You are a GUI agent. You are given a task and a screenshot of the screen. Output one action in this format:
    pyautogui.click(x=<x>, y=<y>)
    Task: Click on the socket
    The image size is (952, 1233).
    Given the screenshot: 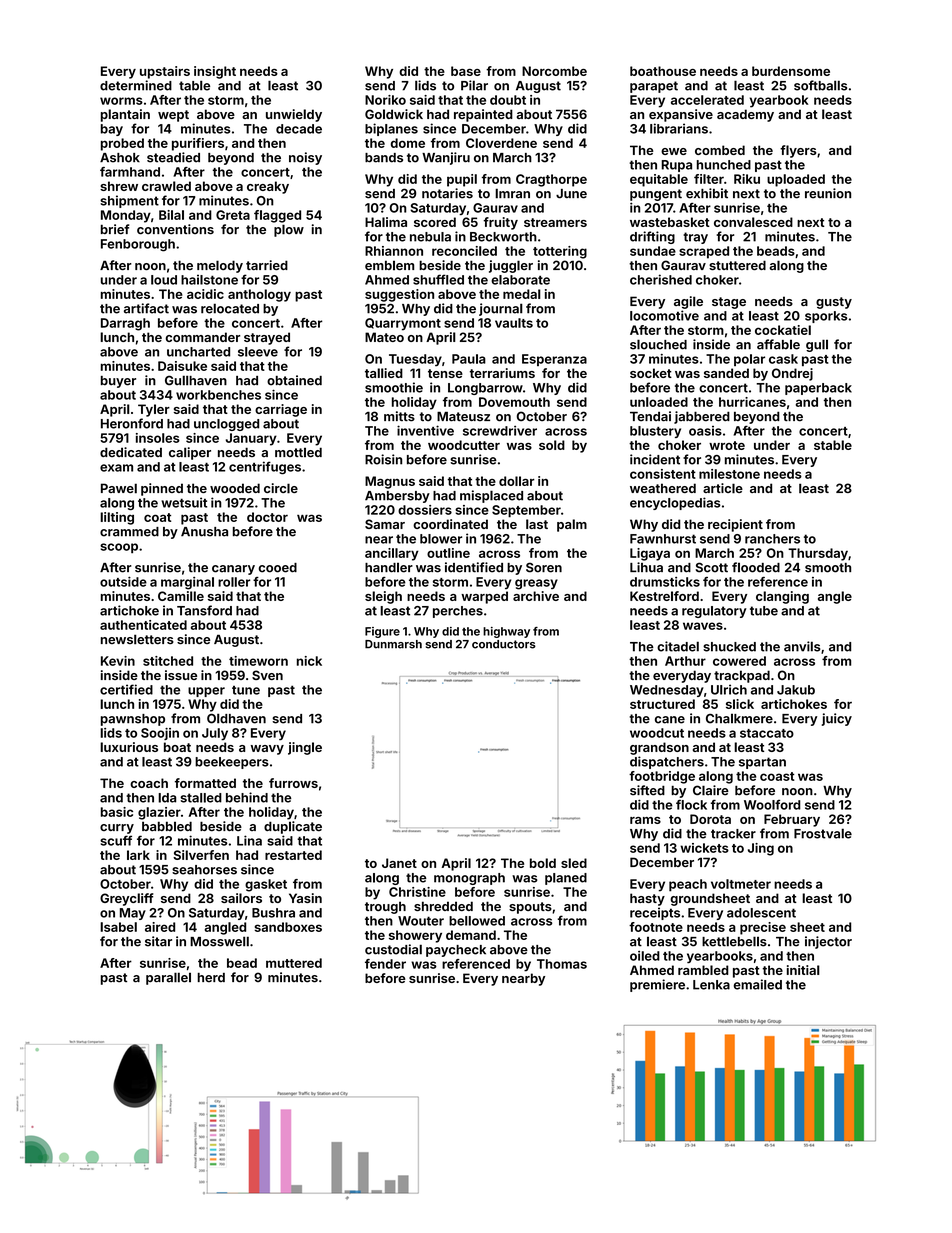 What is the action you would take?
    pyautogui.click(x=651, y=373)
